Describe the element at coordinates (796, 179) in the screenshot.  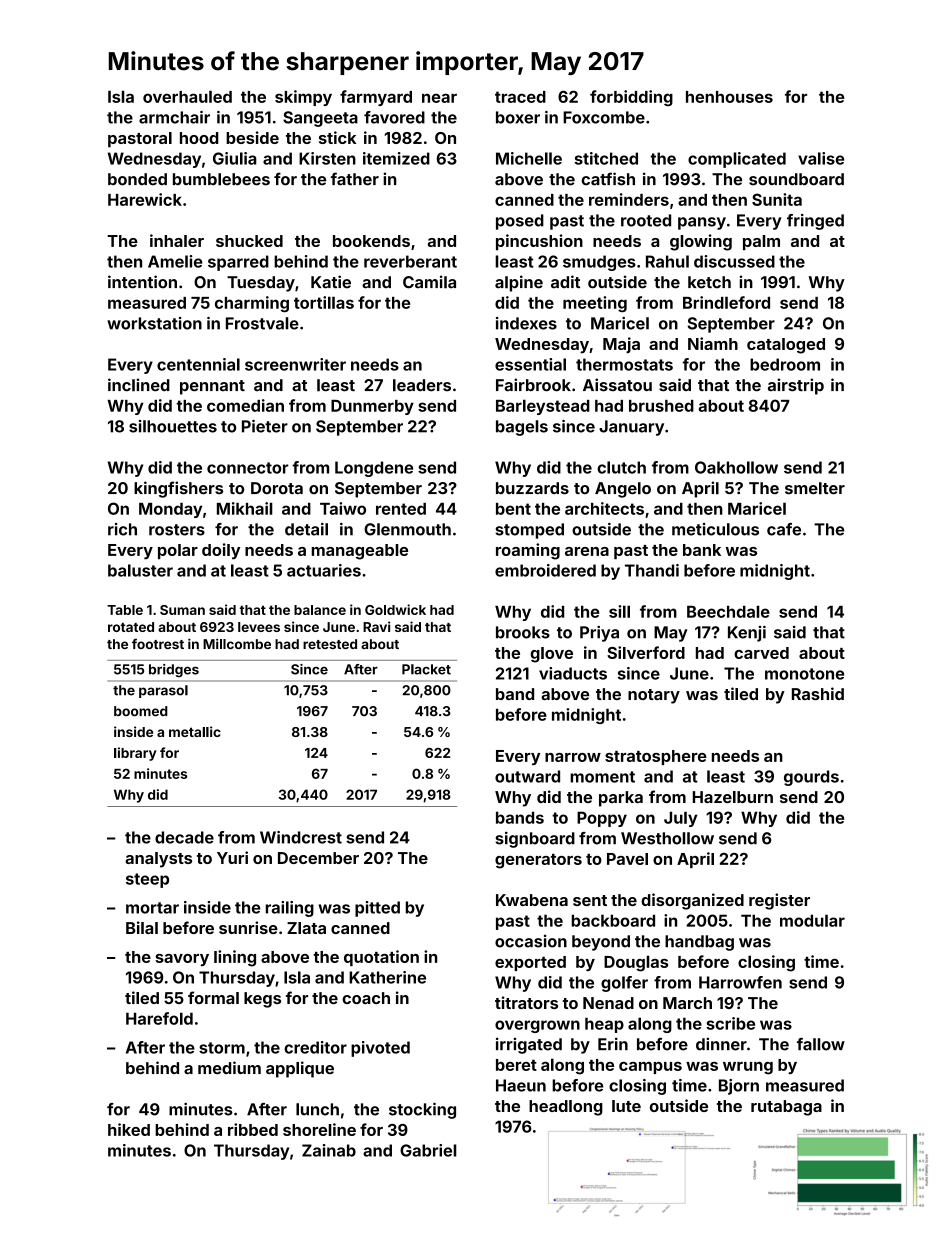
I see `soundboard` at that location.
